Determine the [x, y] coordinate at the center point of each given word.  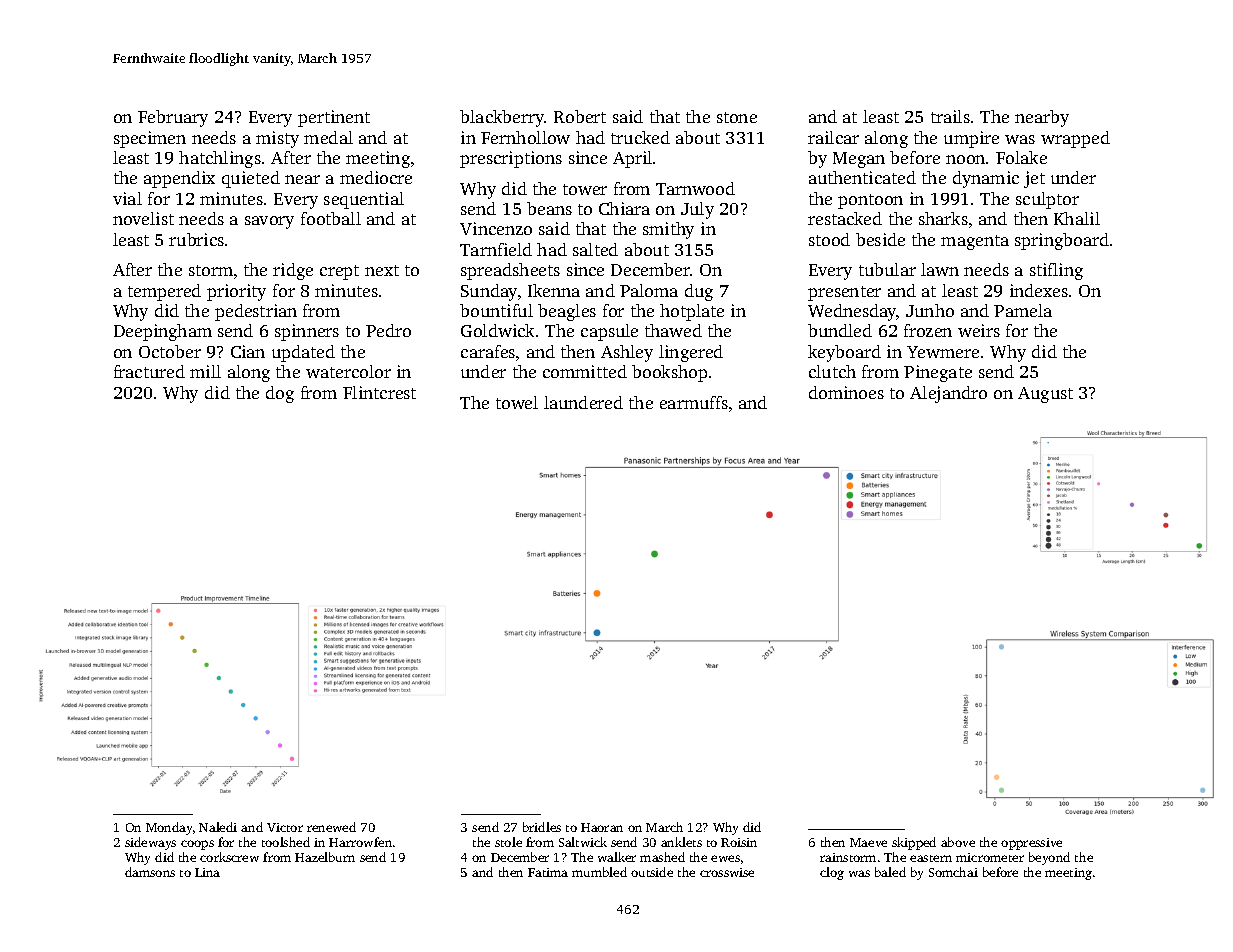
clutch [832, 371]
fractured [149, 371]
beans [549, 208]
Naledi [218, 827]
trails [950, 116]
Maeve [868, 842]
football [331, 218]
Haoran [602, 827]
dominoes [846, 392]
